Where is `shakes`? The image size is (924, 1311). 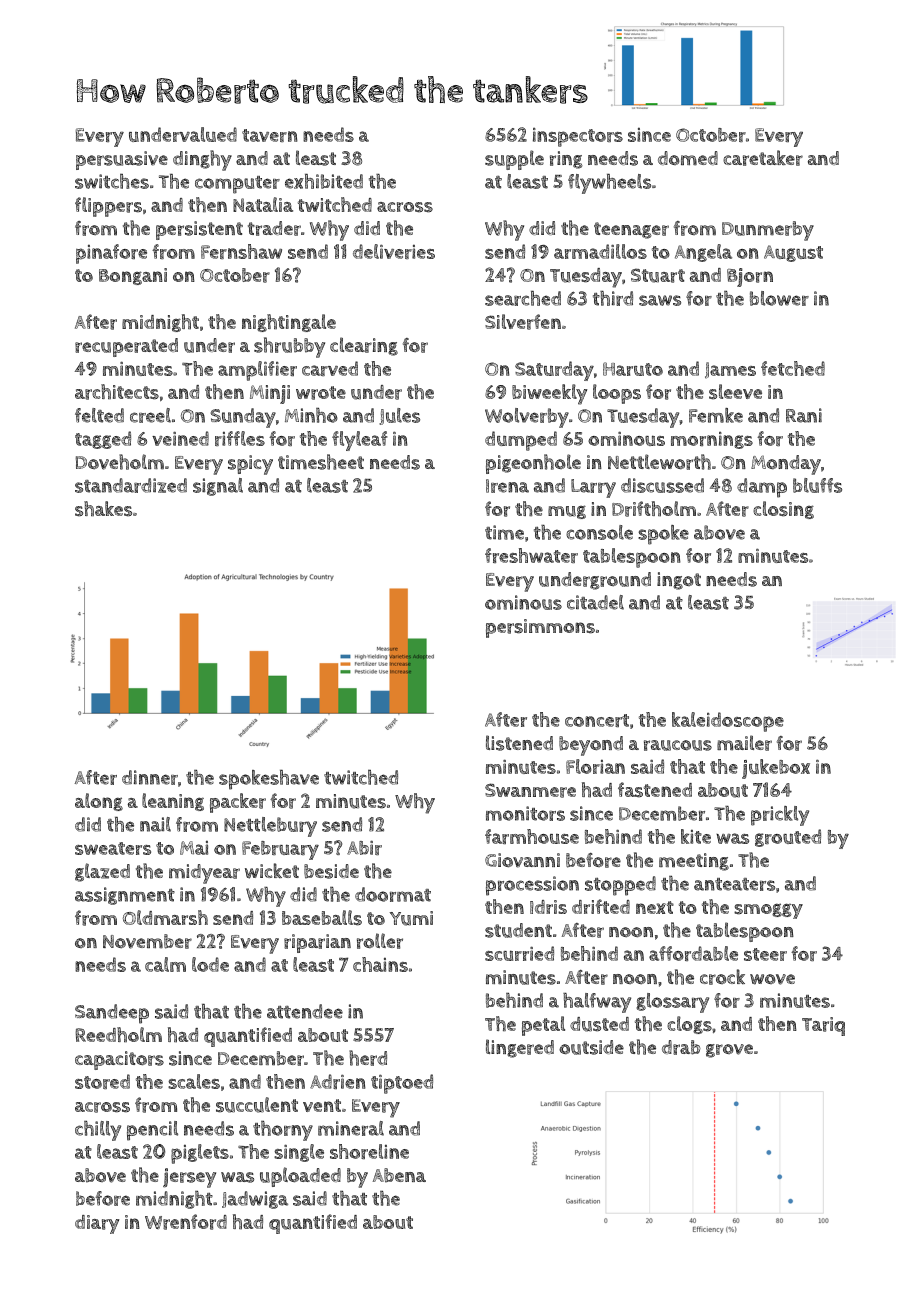 shakes is located at coordinates (103, 508).
